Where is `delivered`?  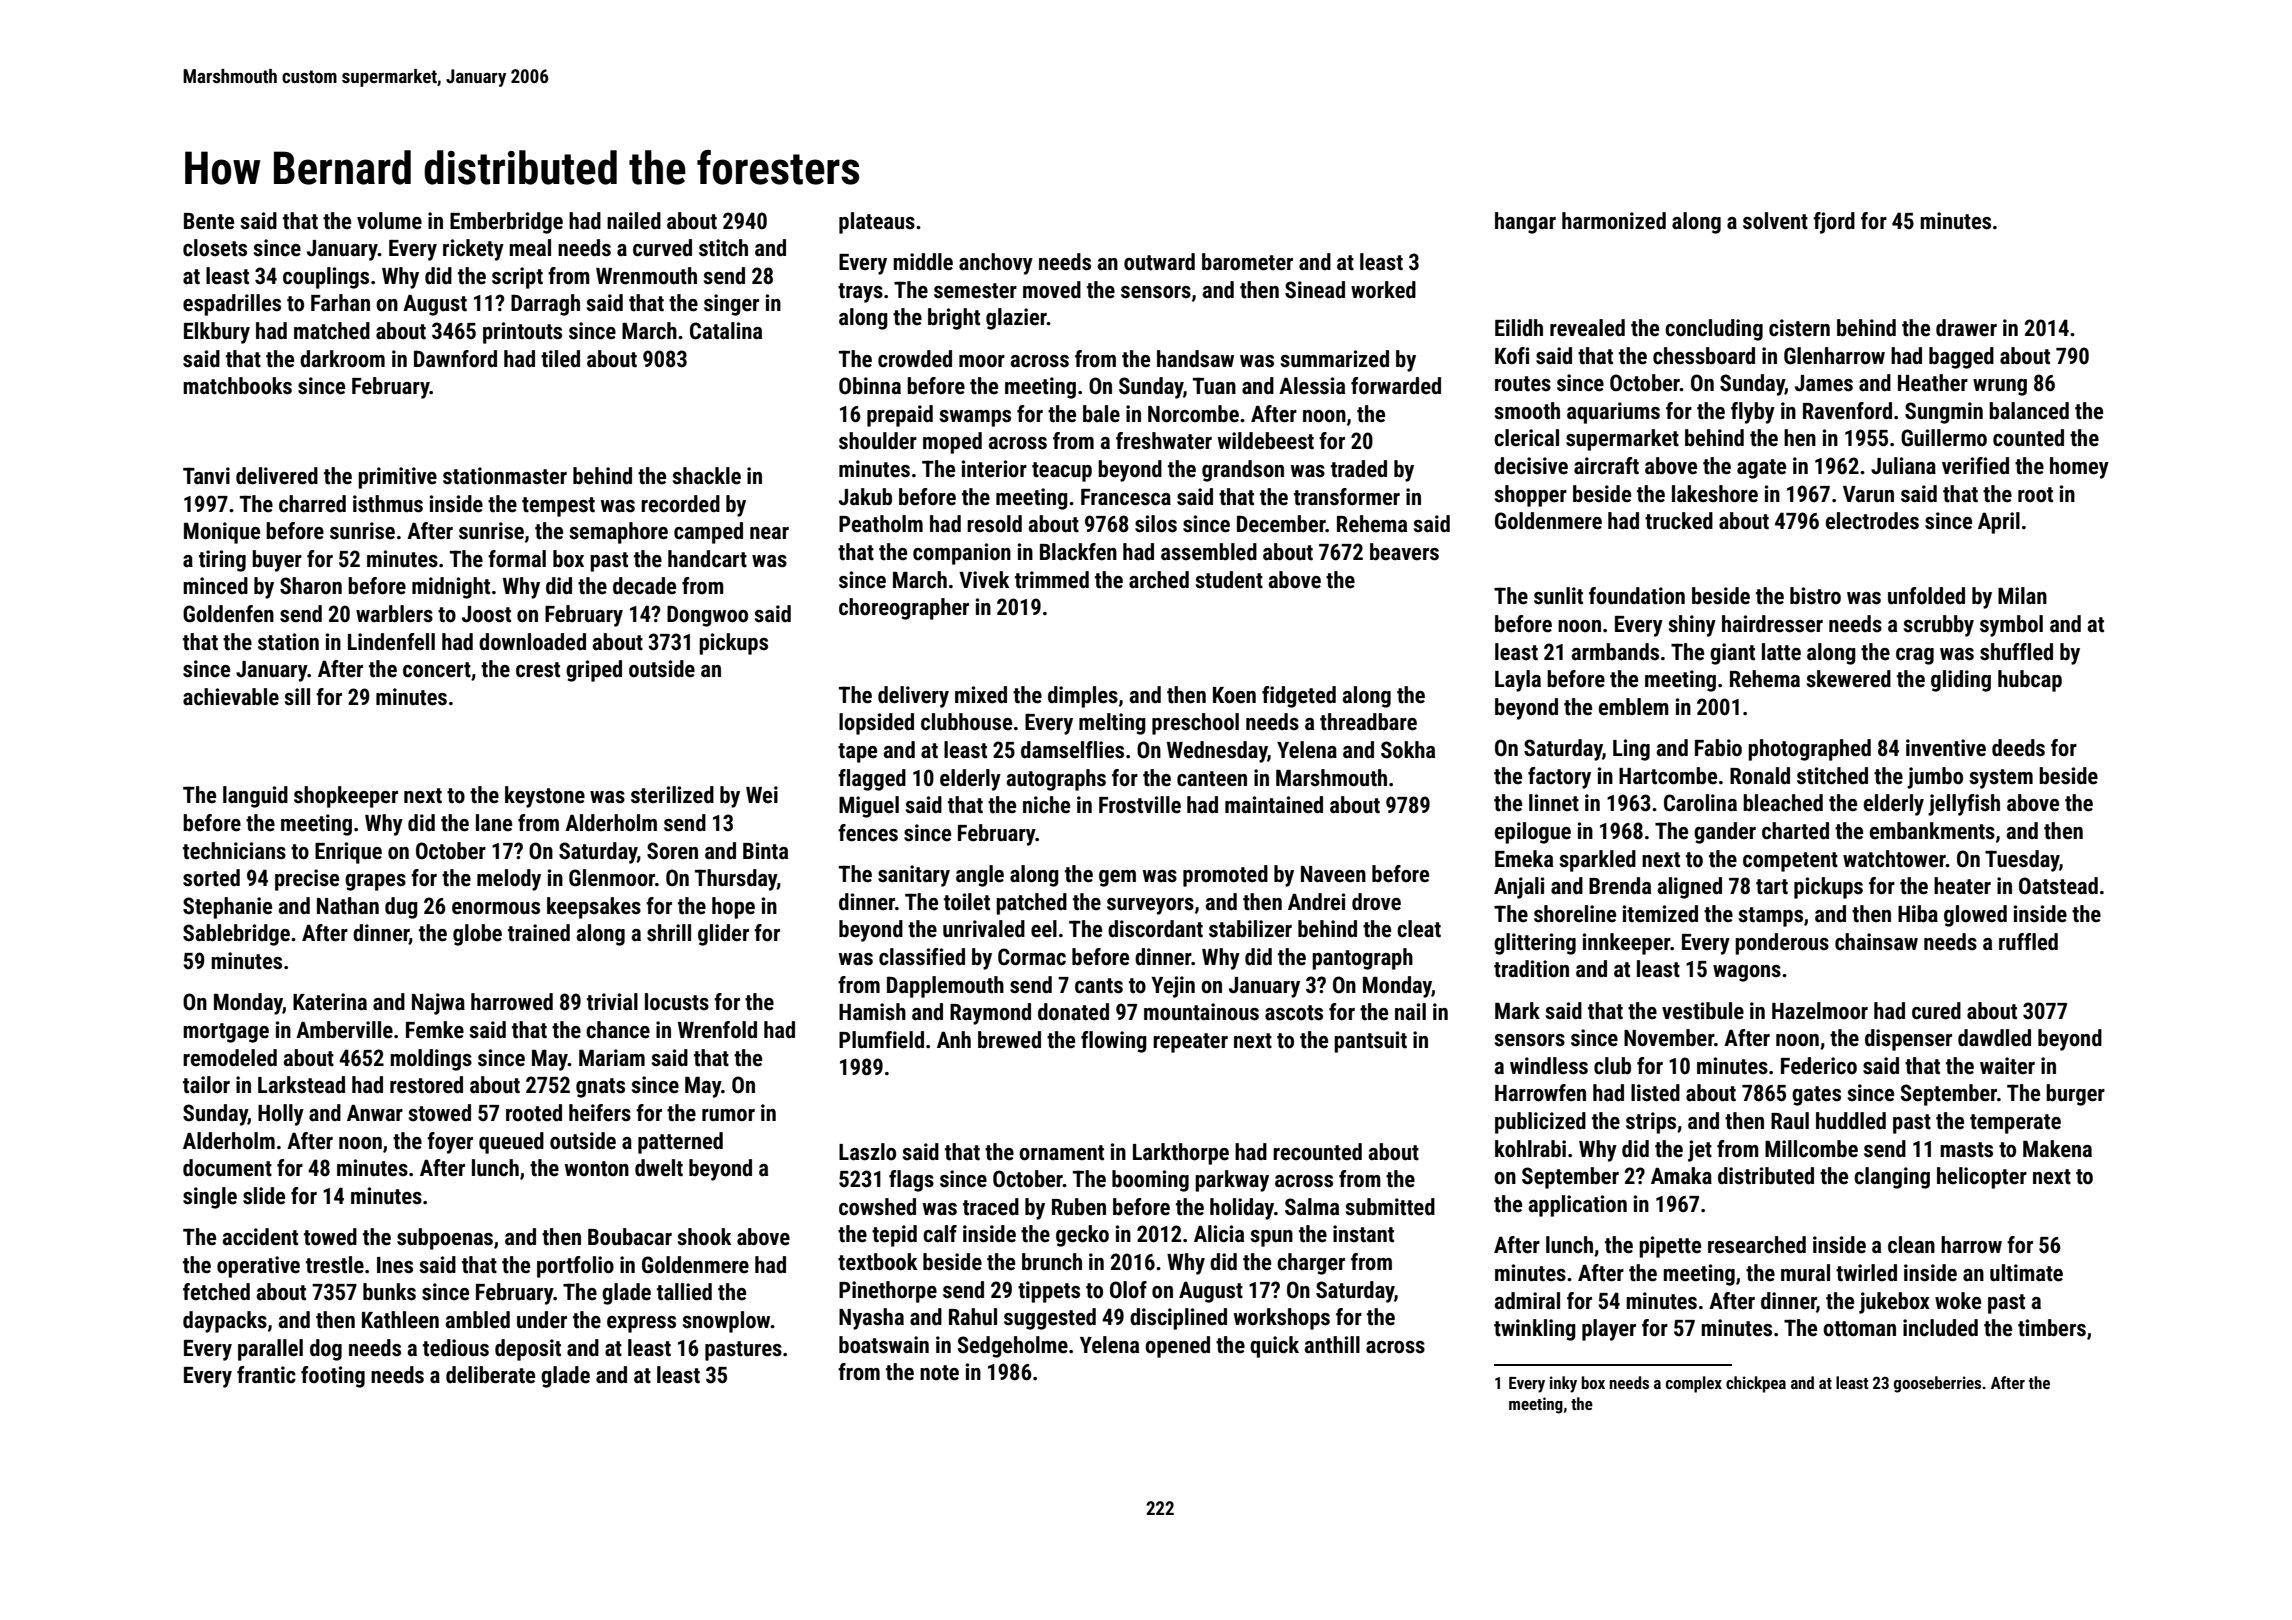
delivered is located at coordinates (277, 476).
